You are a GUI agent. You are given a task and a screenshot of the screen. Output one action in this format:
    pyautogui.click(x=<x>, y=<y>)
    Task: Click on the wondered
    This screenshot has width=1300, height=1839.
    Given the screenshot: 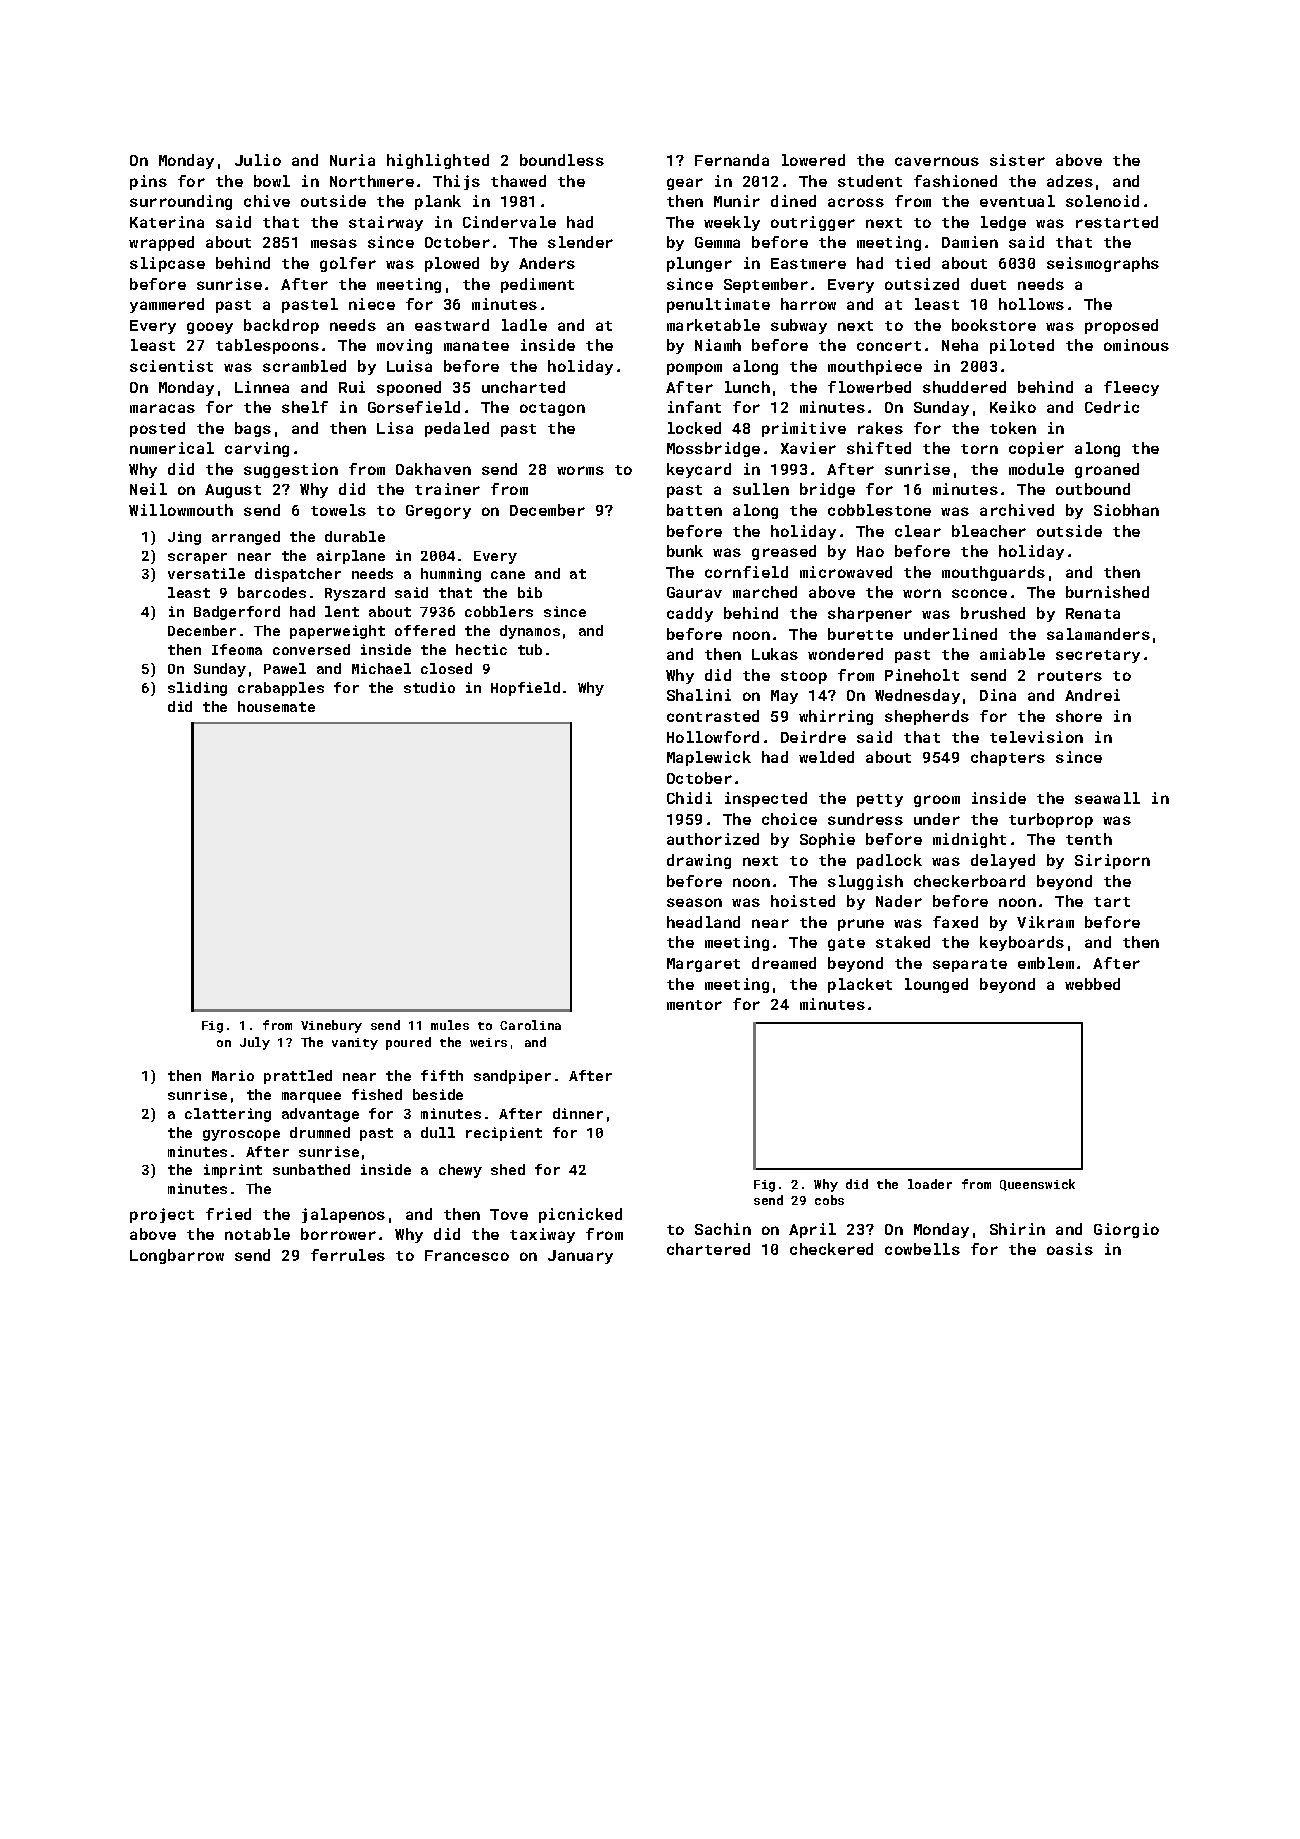 What is the action you would take?
    pyautogui.click(x=845, y=654)
